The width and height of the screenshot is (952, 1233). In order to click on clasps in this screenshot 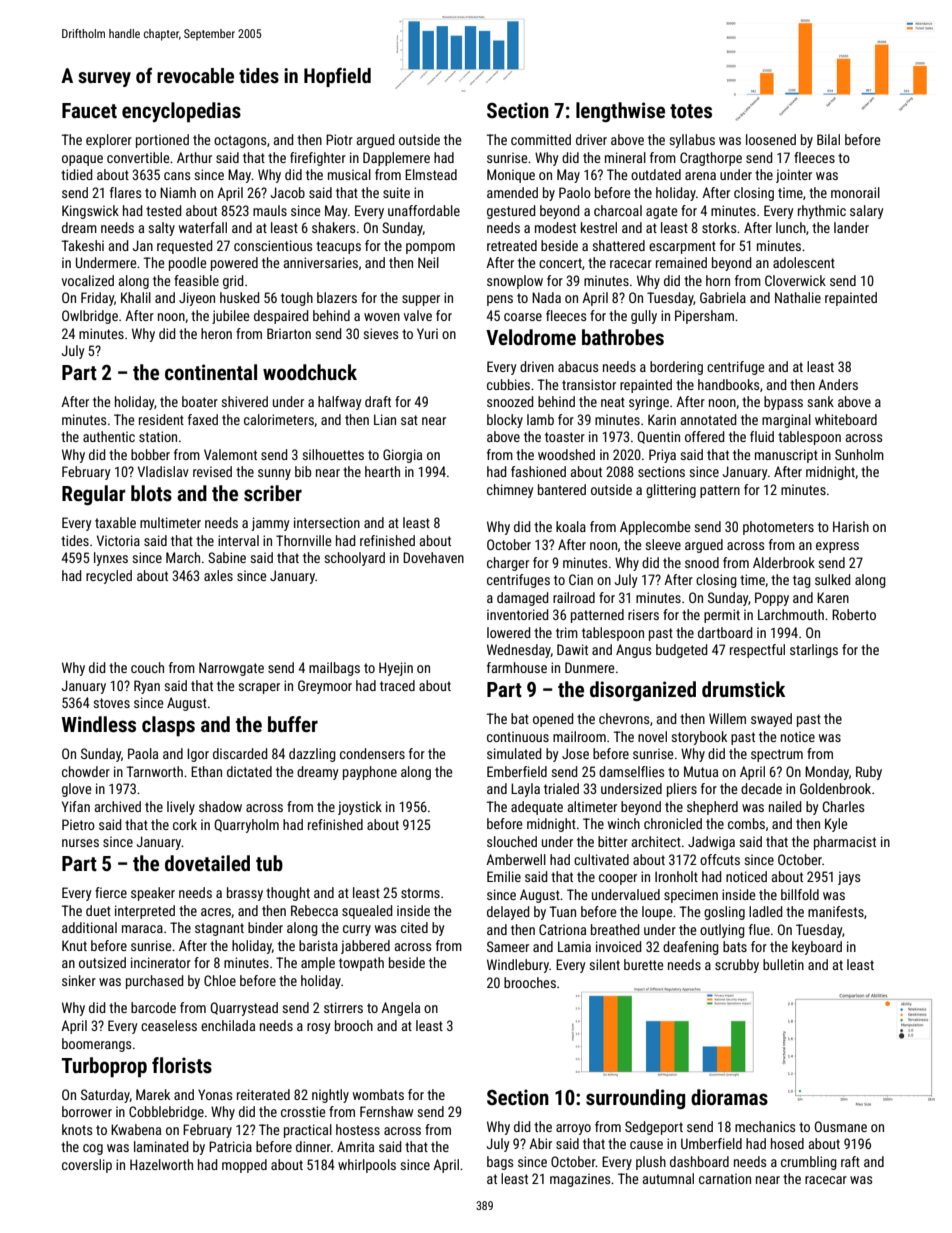, I will do `click(168, 726)`.
